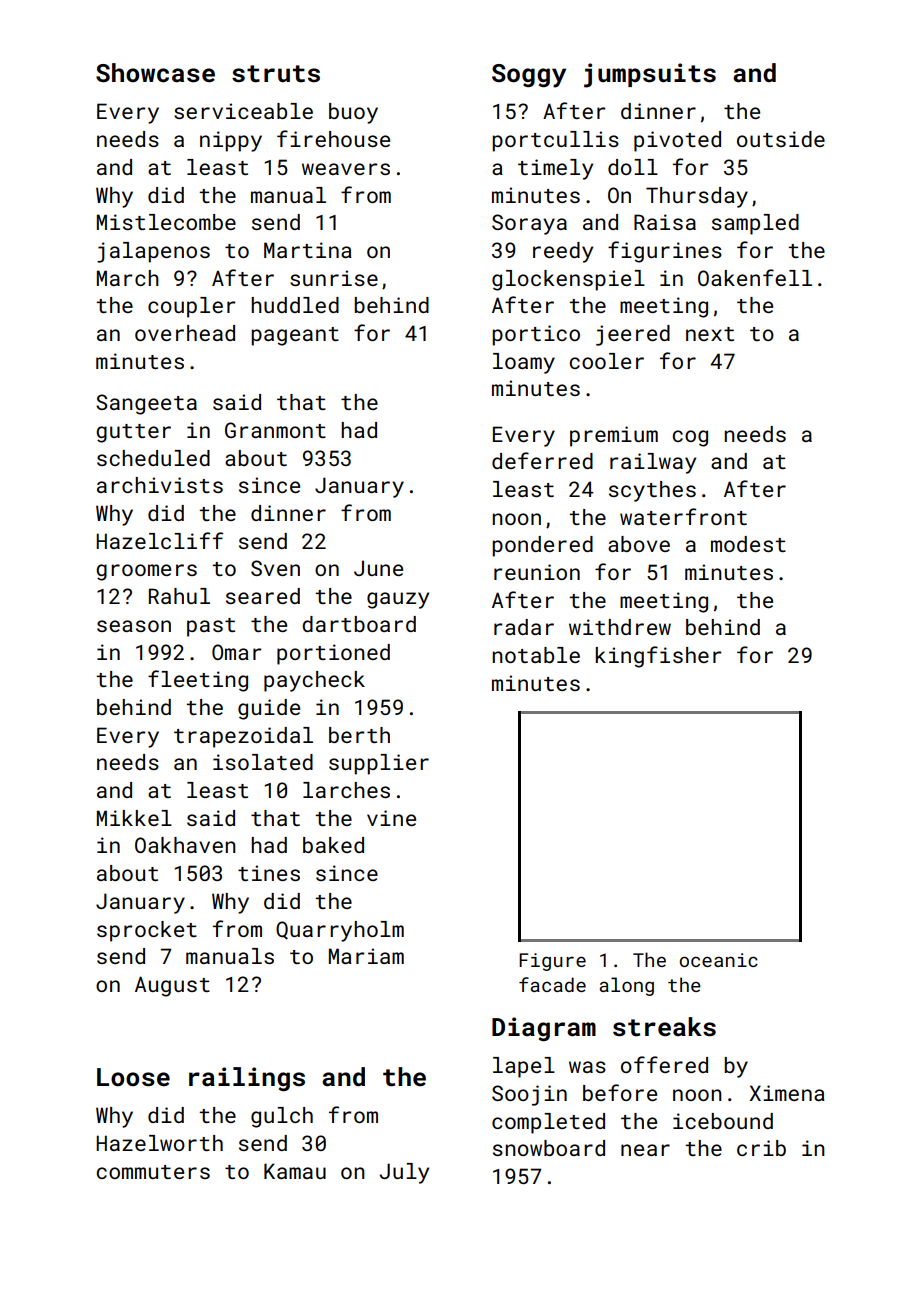 The height and width of the image is (1311, 924). What do you see at coordinates (718, 960) in the image?
I see `oceanic` at bounding box center [718, 960].
